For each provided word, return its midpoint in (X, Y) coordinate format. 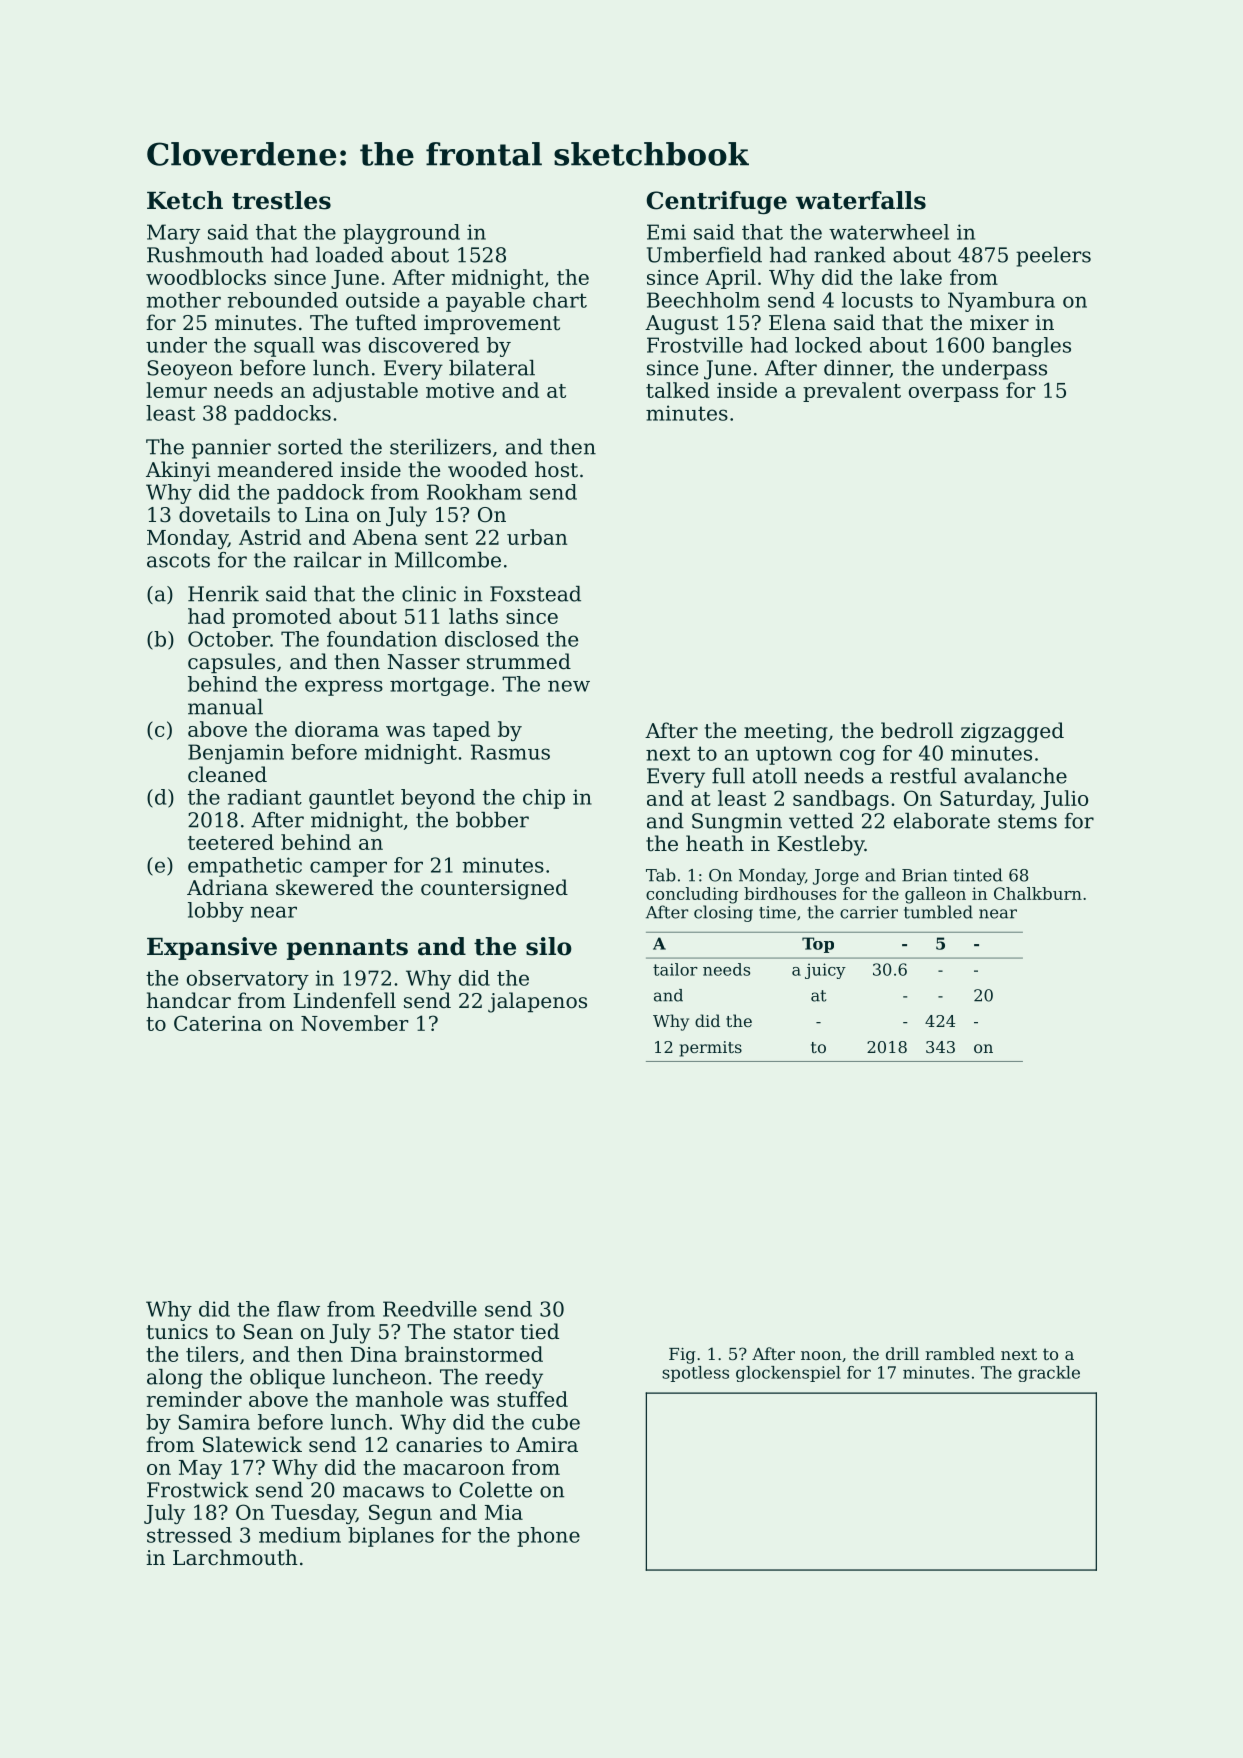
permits (711, 1049)
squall (284, 347)
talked (678, 390)
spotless (695, 1374)
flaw (298, 1309)
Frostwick (198, 1490)
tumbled (938, 912)
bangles (1031, 347)
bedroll (917, 730)
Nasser (423, 662)
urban (537, 537)
